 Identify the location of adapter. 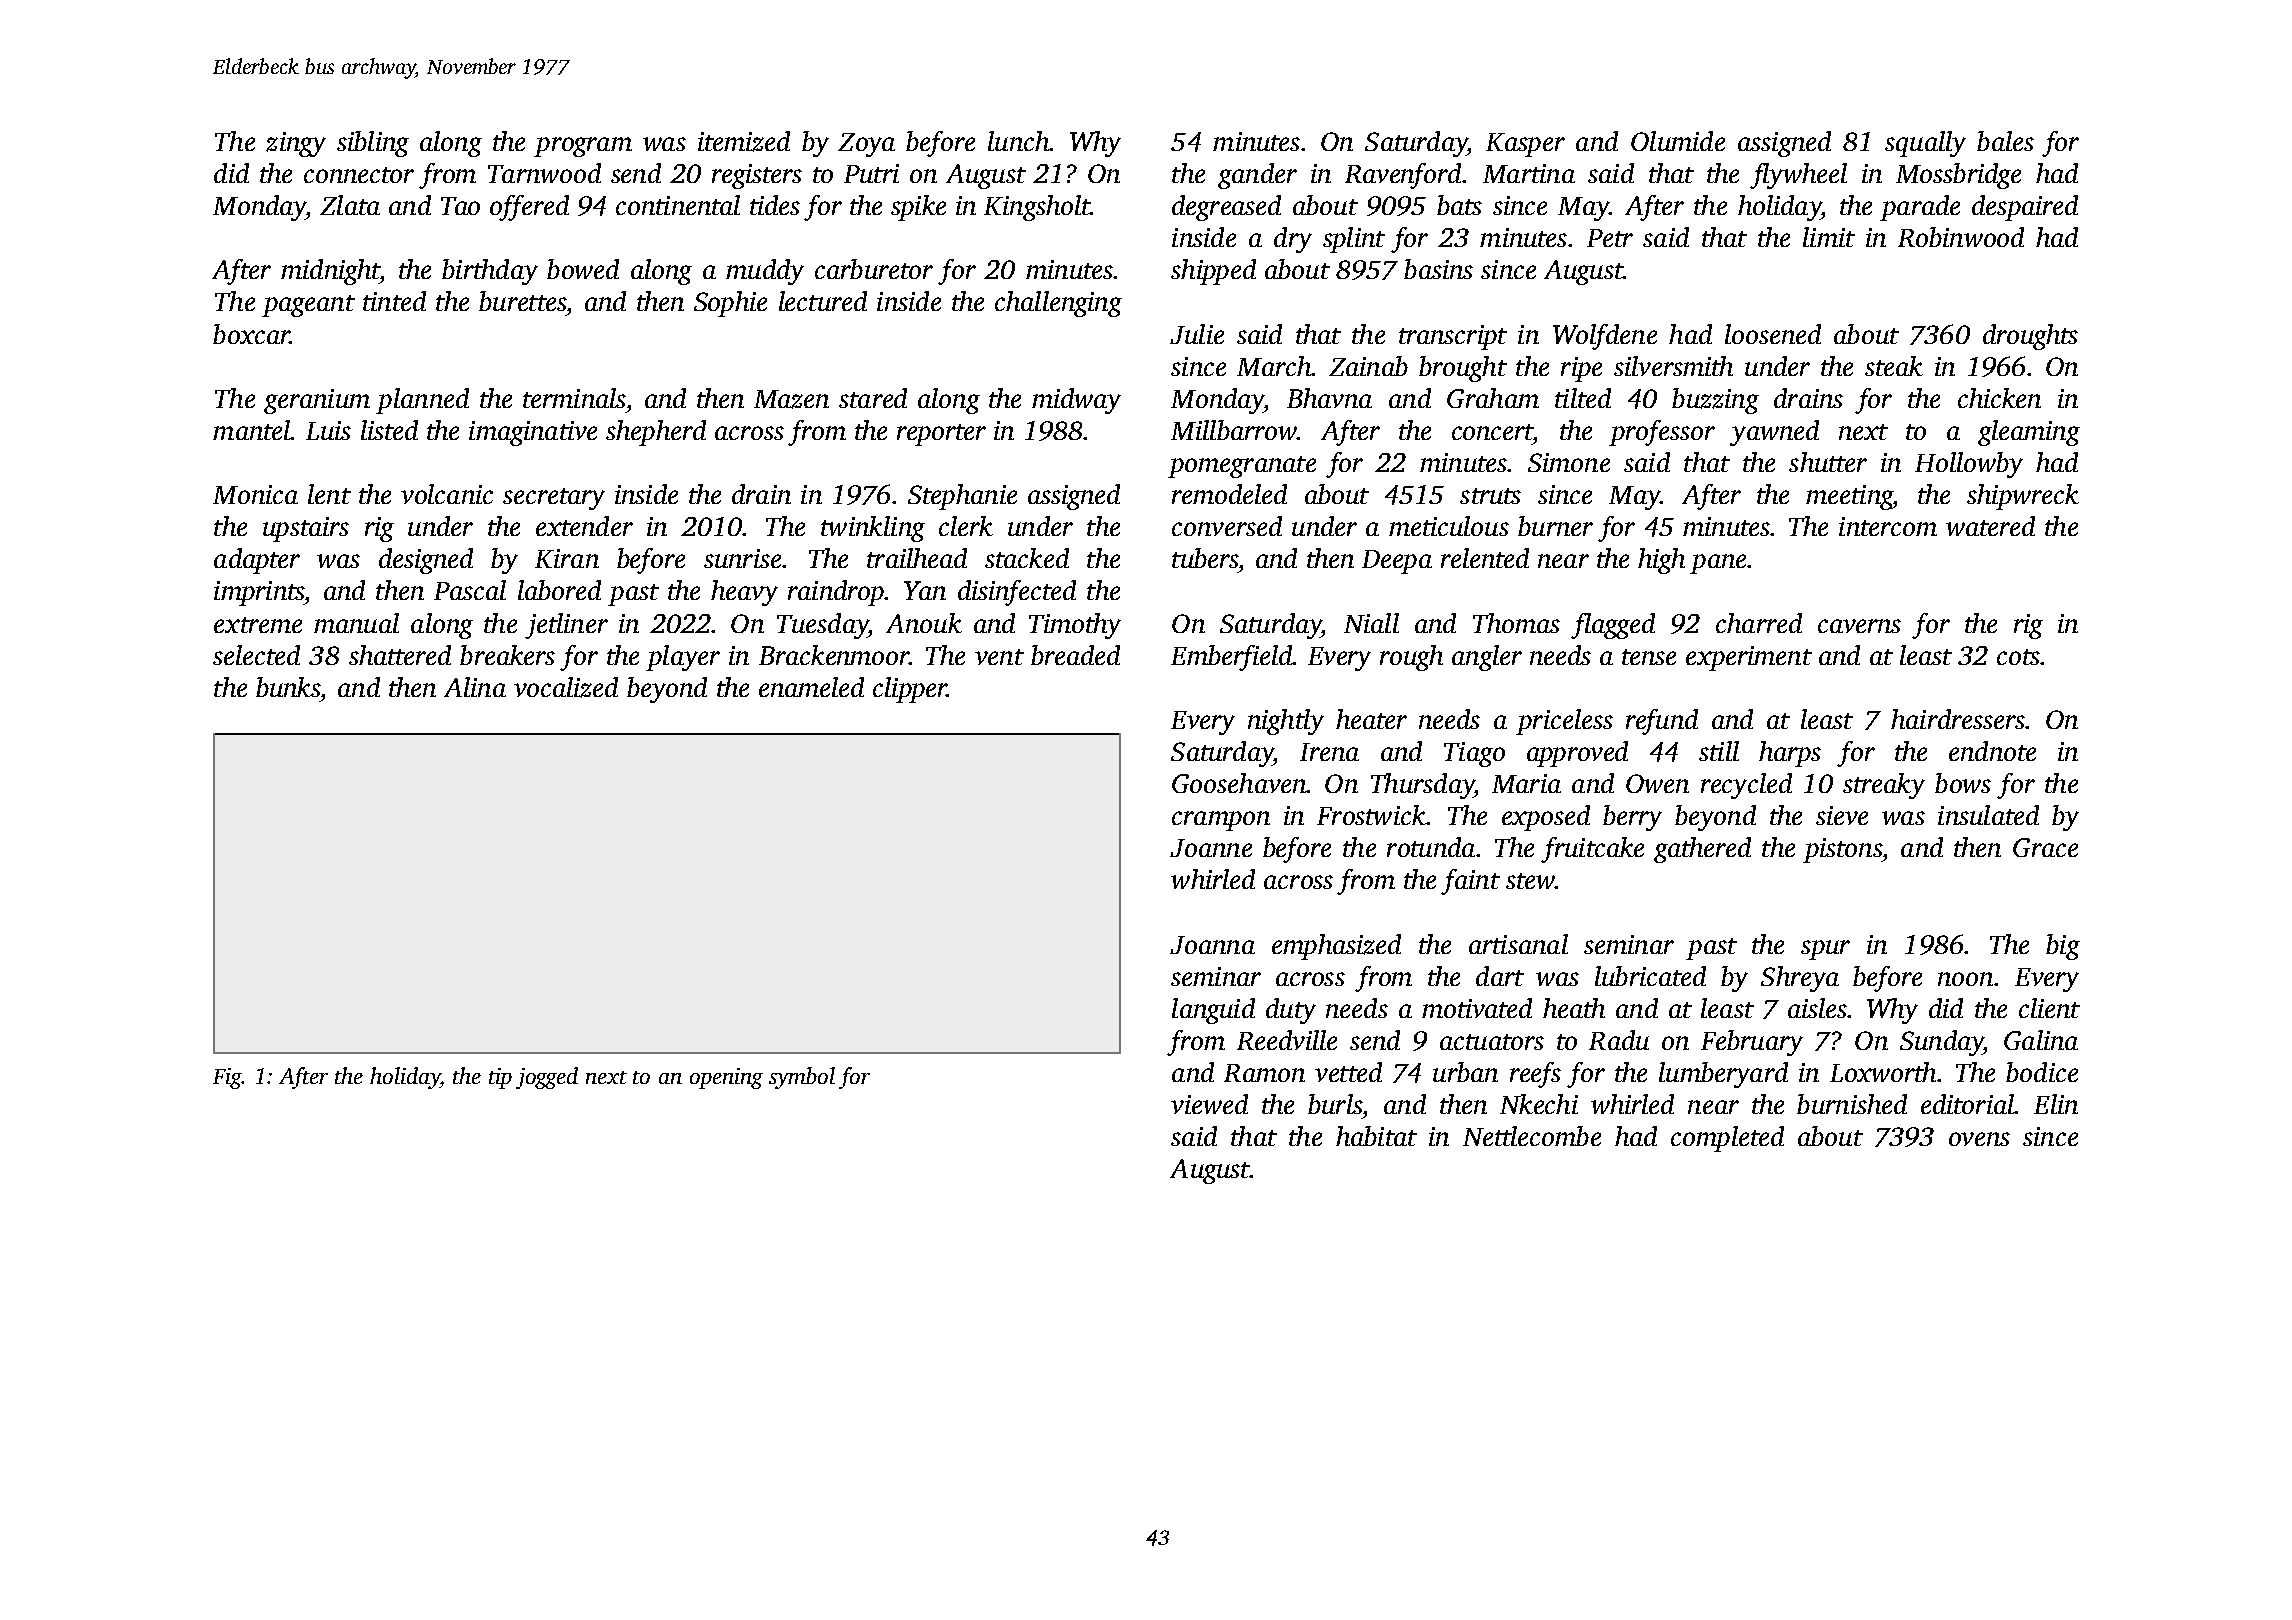
(257, 561).
